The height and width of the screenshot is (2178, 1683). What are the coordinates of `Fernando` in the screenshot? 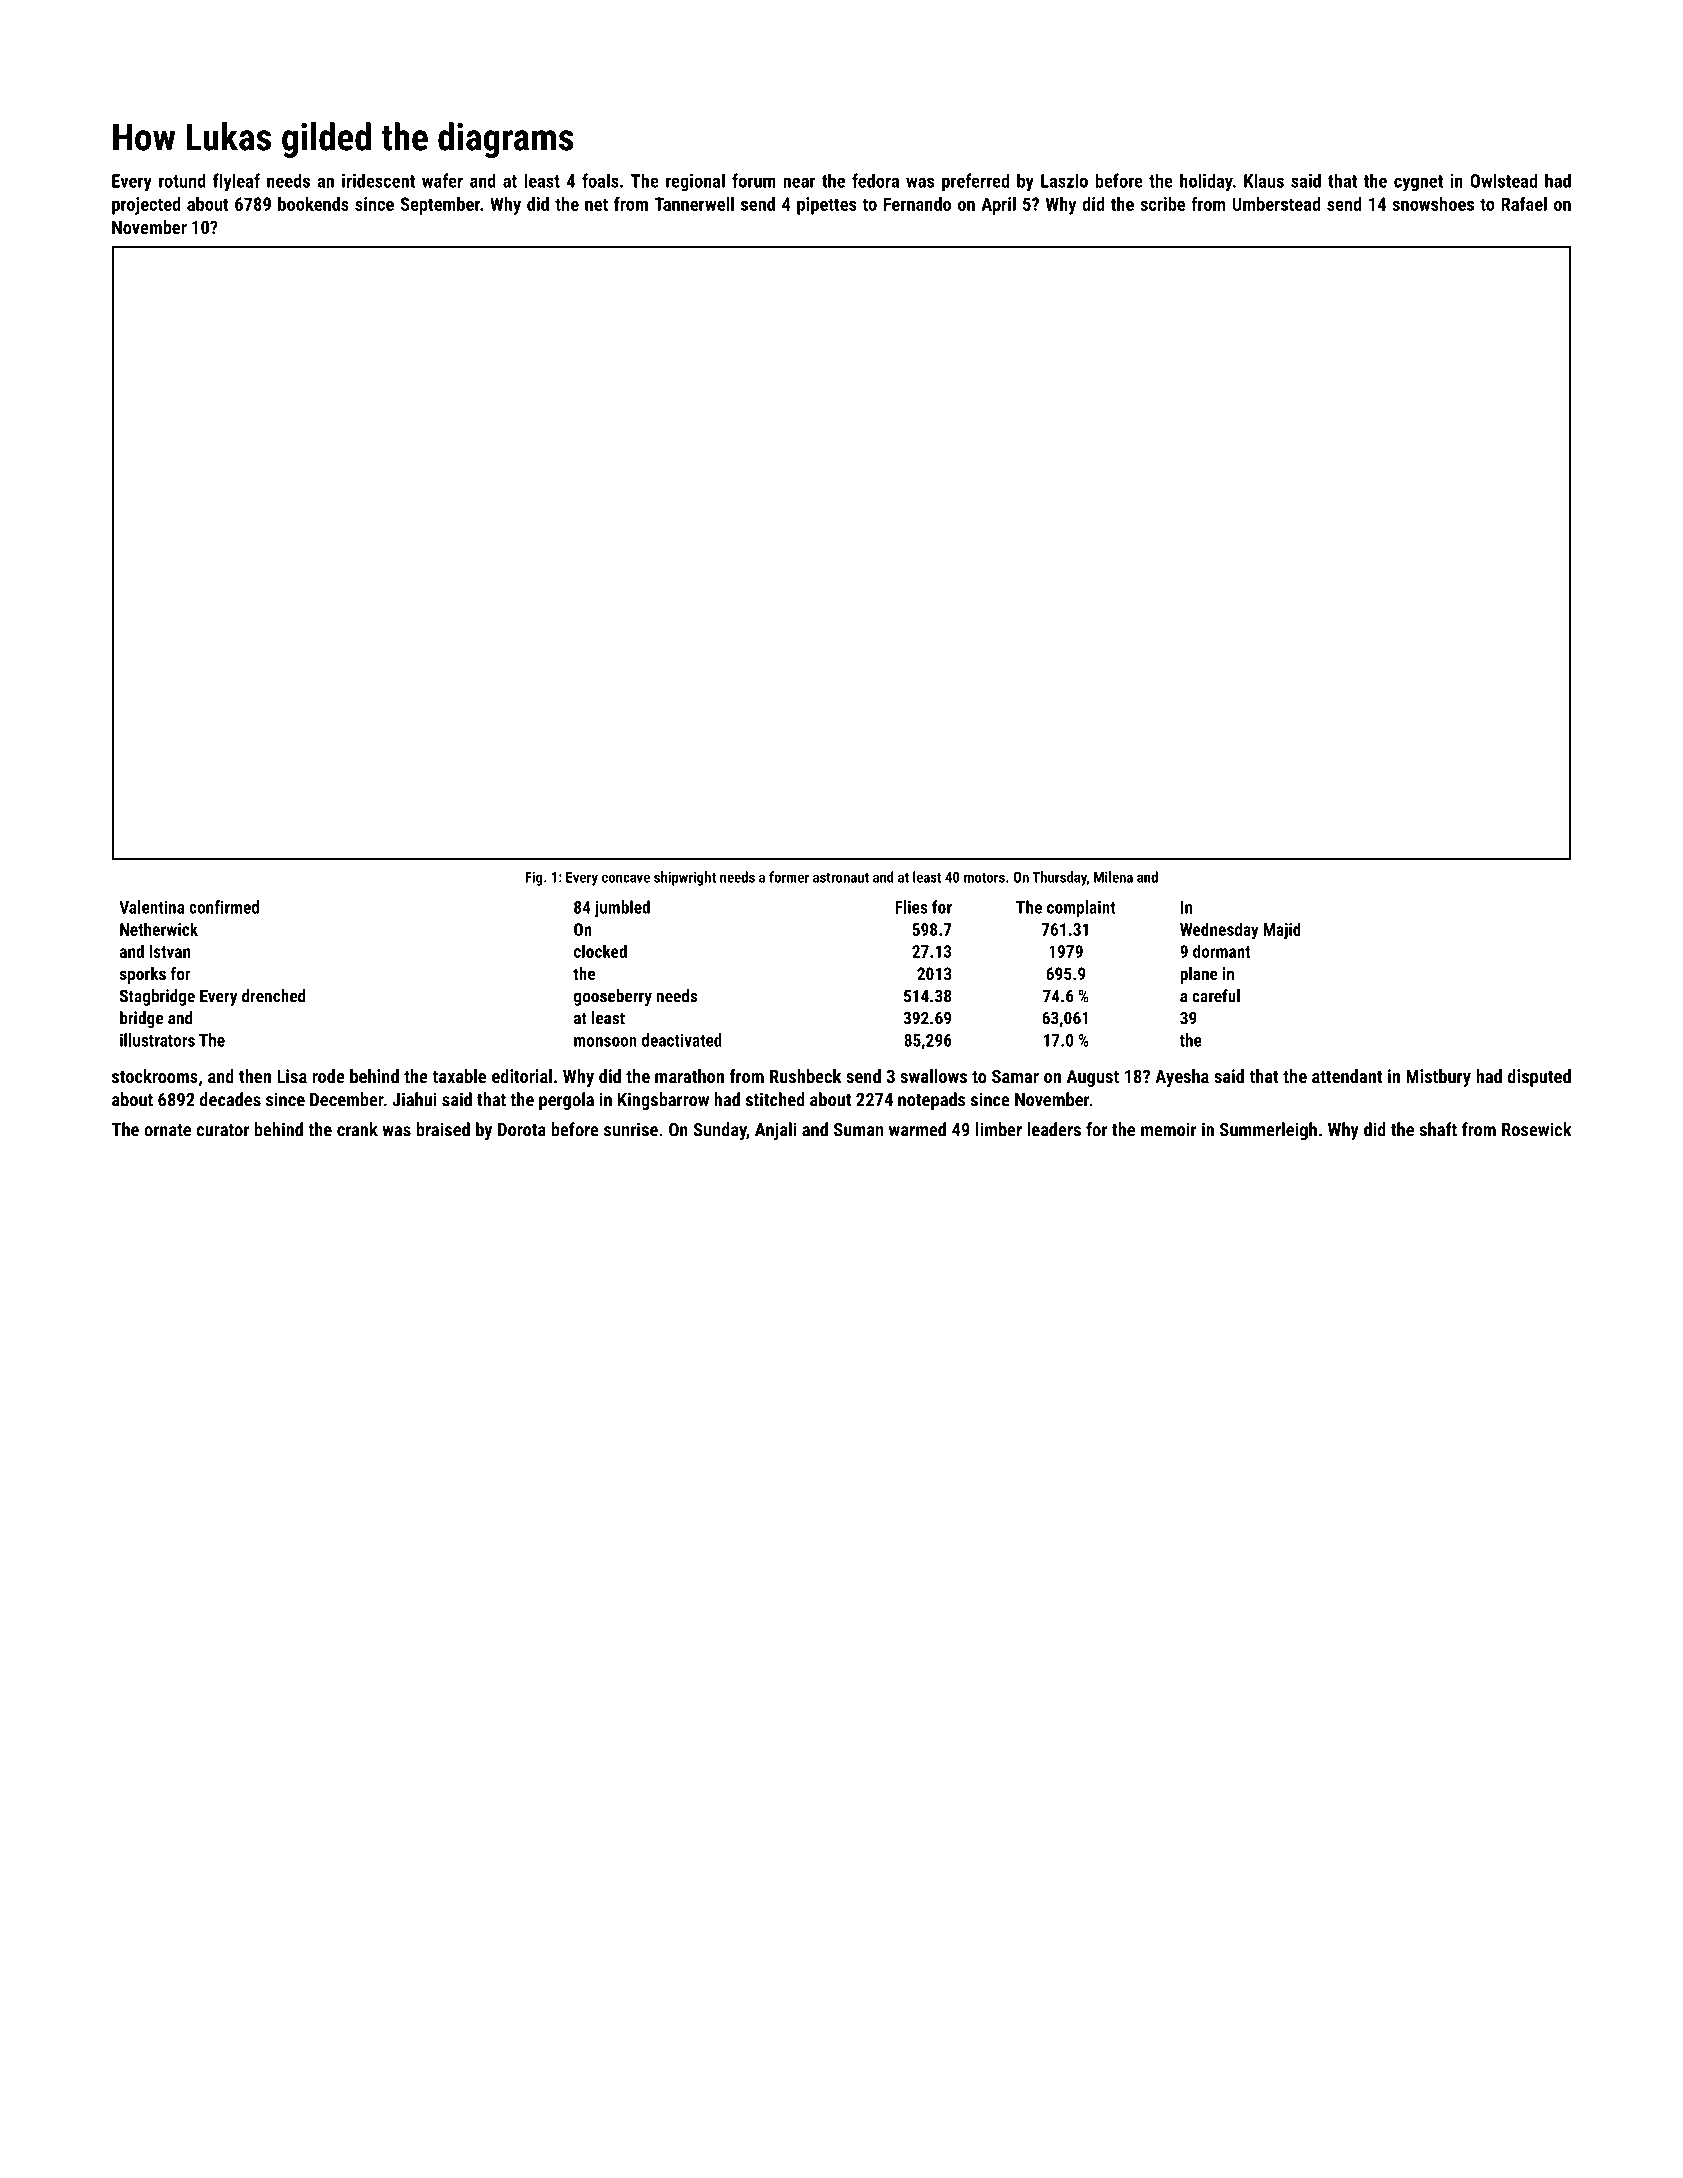 It's located at (917, 204).
